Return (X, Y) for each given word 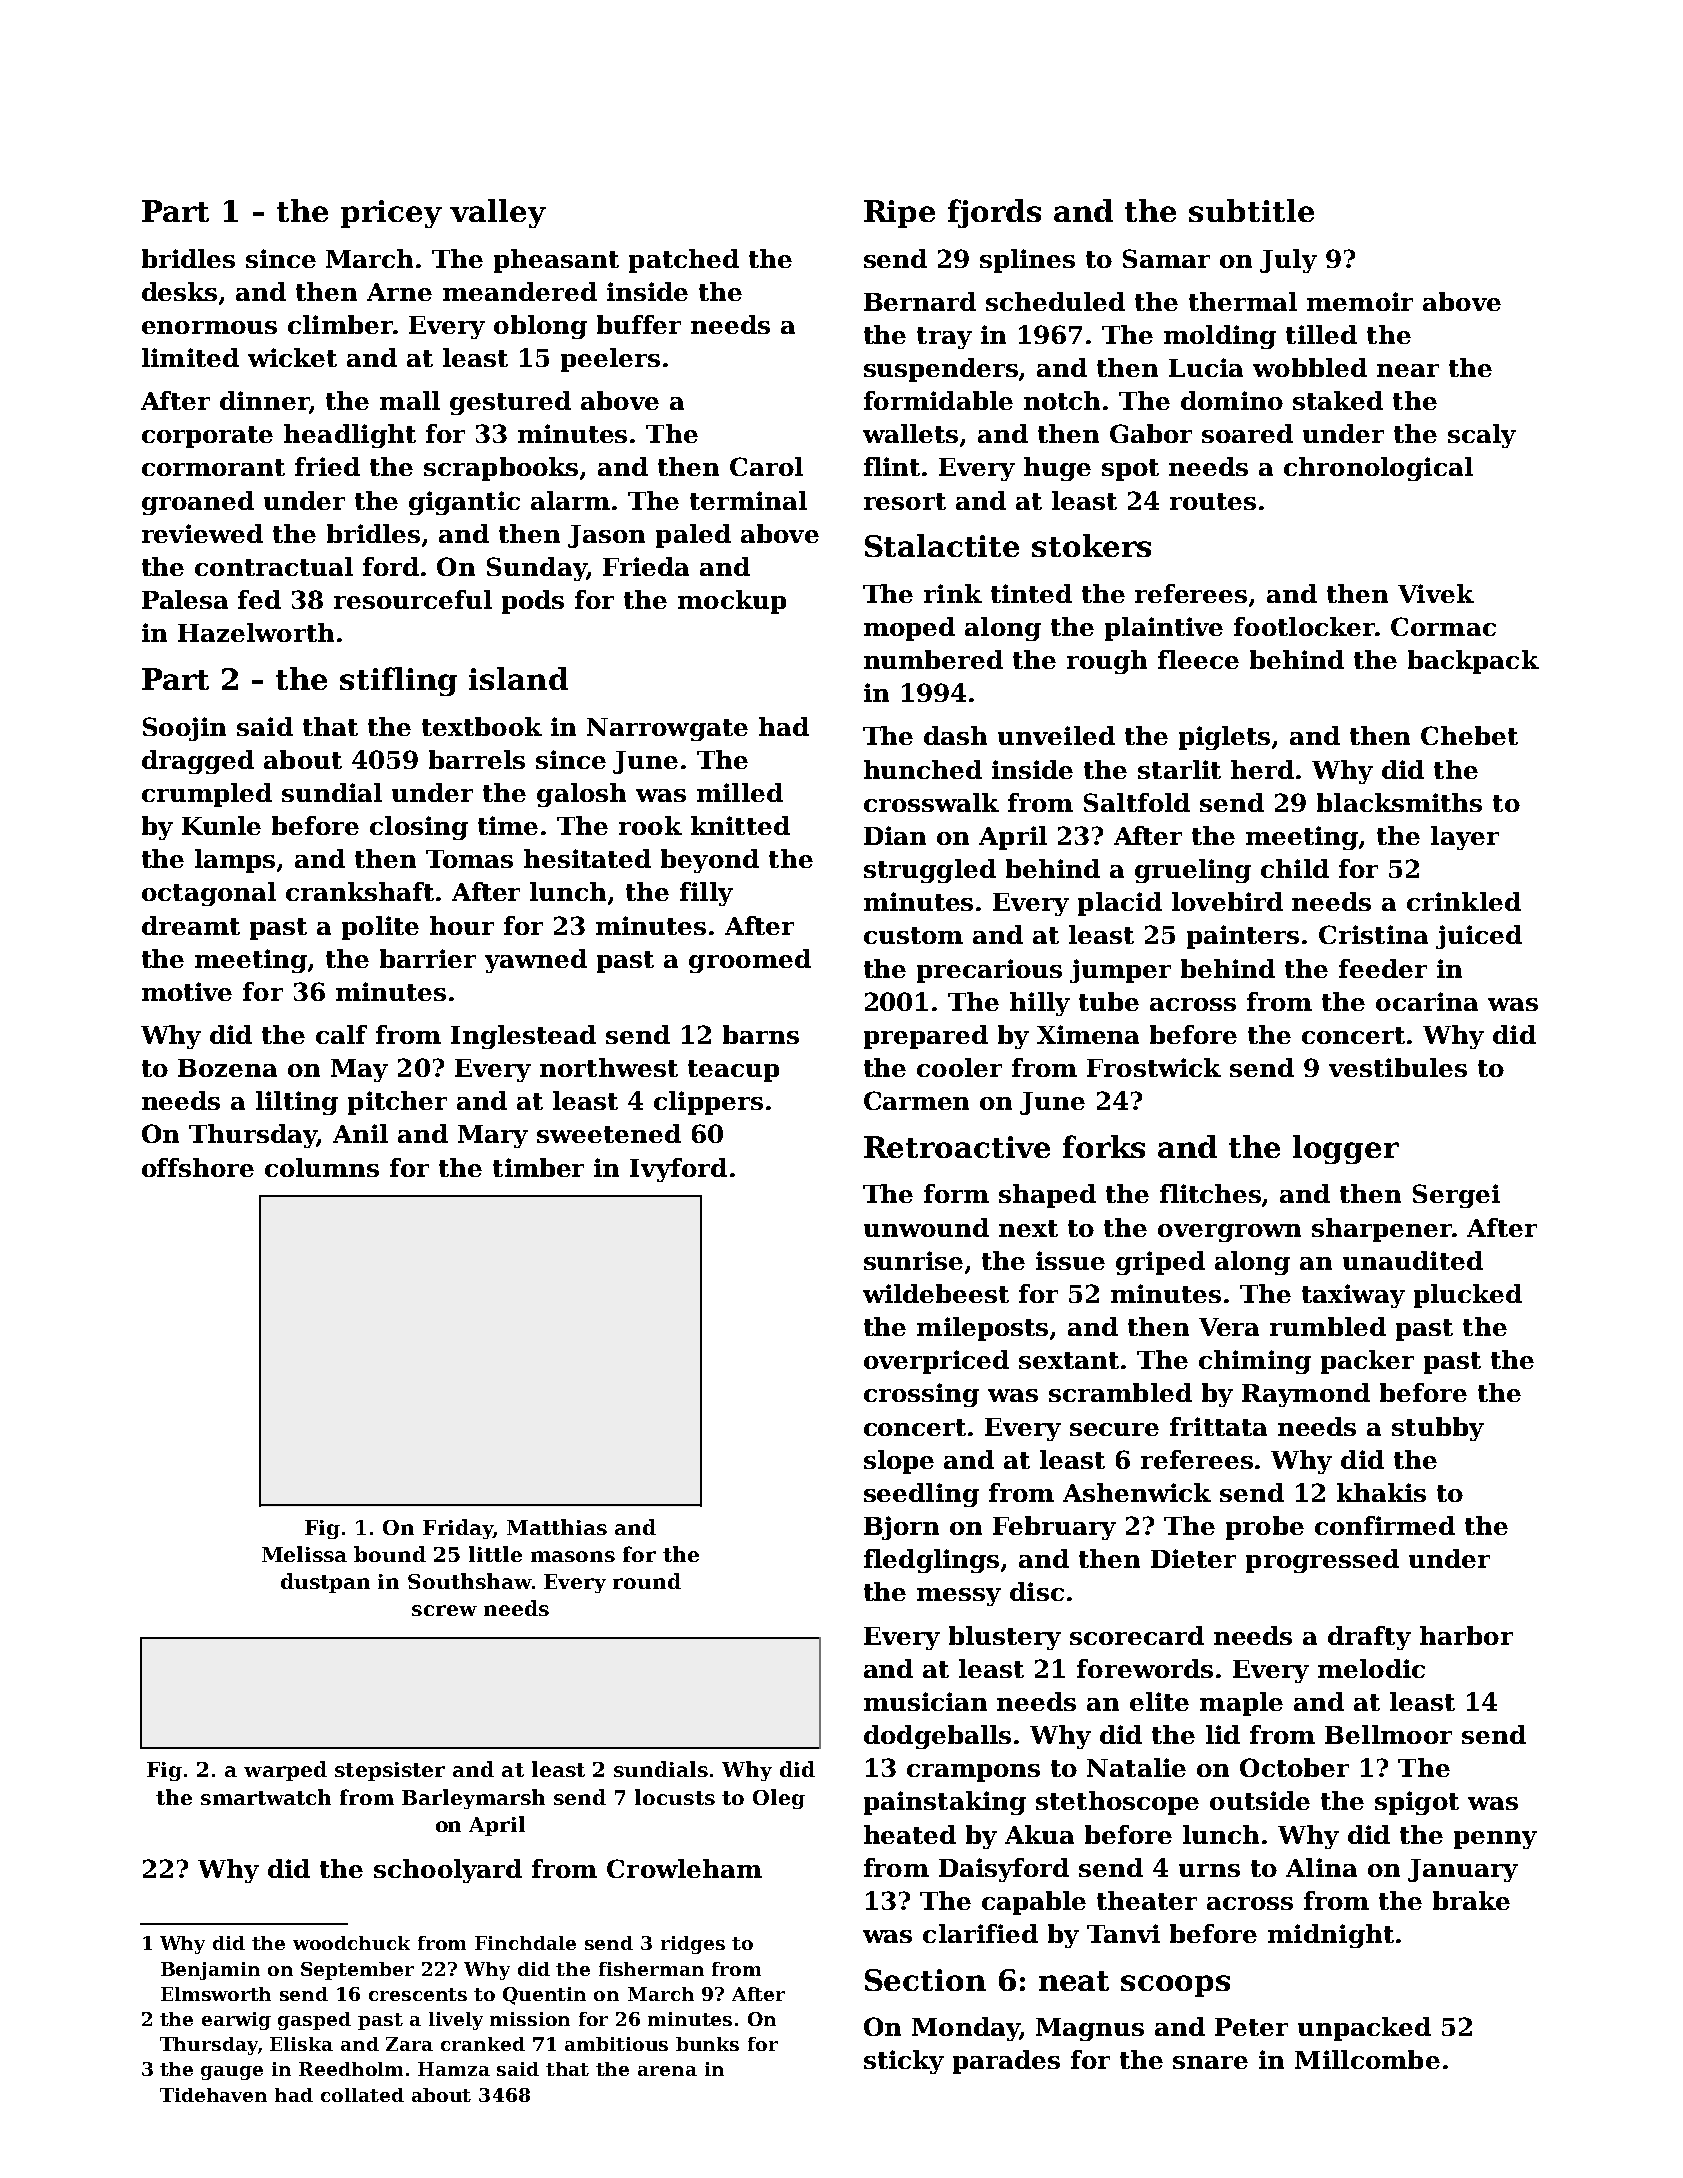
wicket (292, 357)
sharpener (1382, 1230)
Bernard (920, 301)
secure (1114, 1429)
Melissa (304, 1554)
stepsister (390, 1771)
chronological (1378, 469)
